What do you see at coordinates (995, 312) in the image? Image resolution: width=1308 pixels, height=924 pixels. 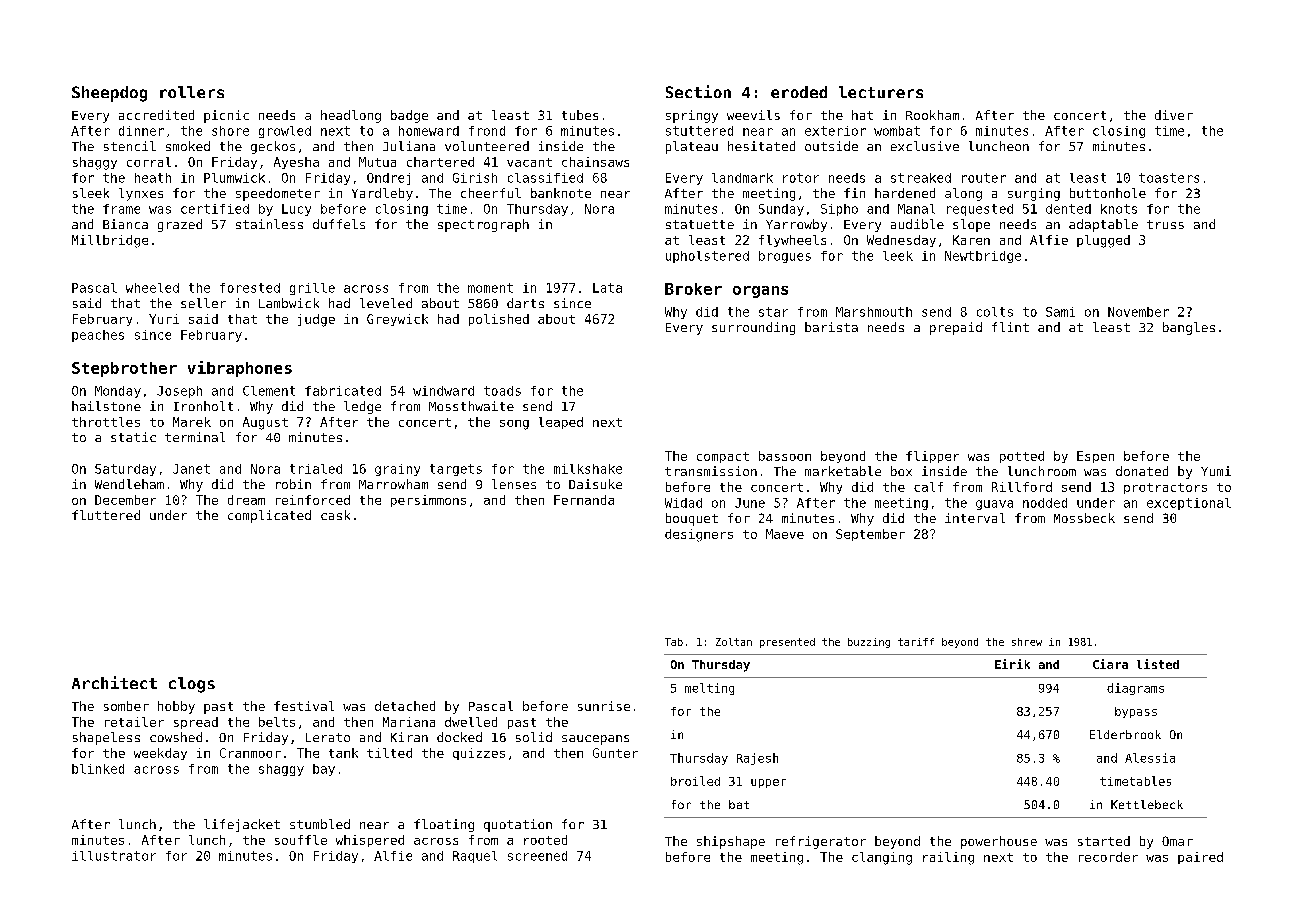 I see `colts` at bounding box center [995, 312].
